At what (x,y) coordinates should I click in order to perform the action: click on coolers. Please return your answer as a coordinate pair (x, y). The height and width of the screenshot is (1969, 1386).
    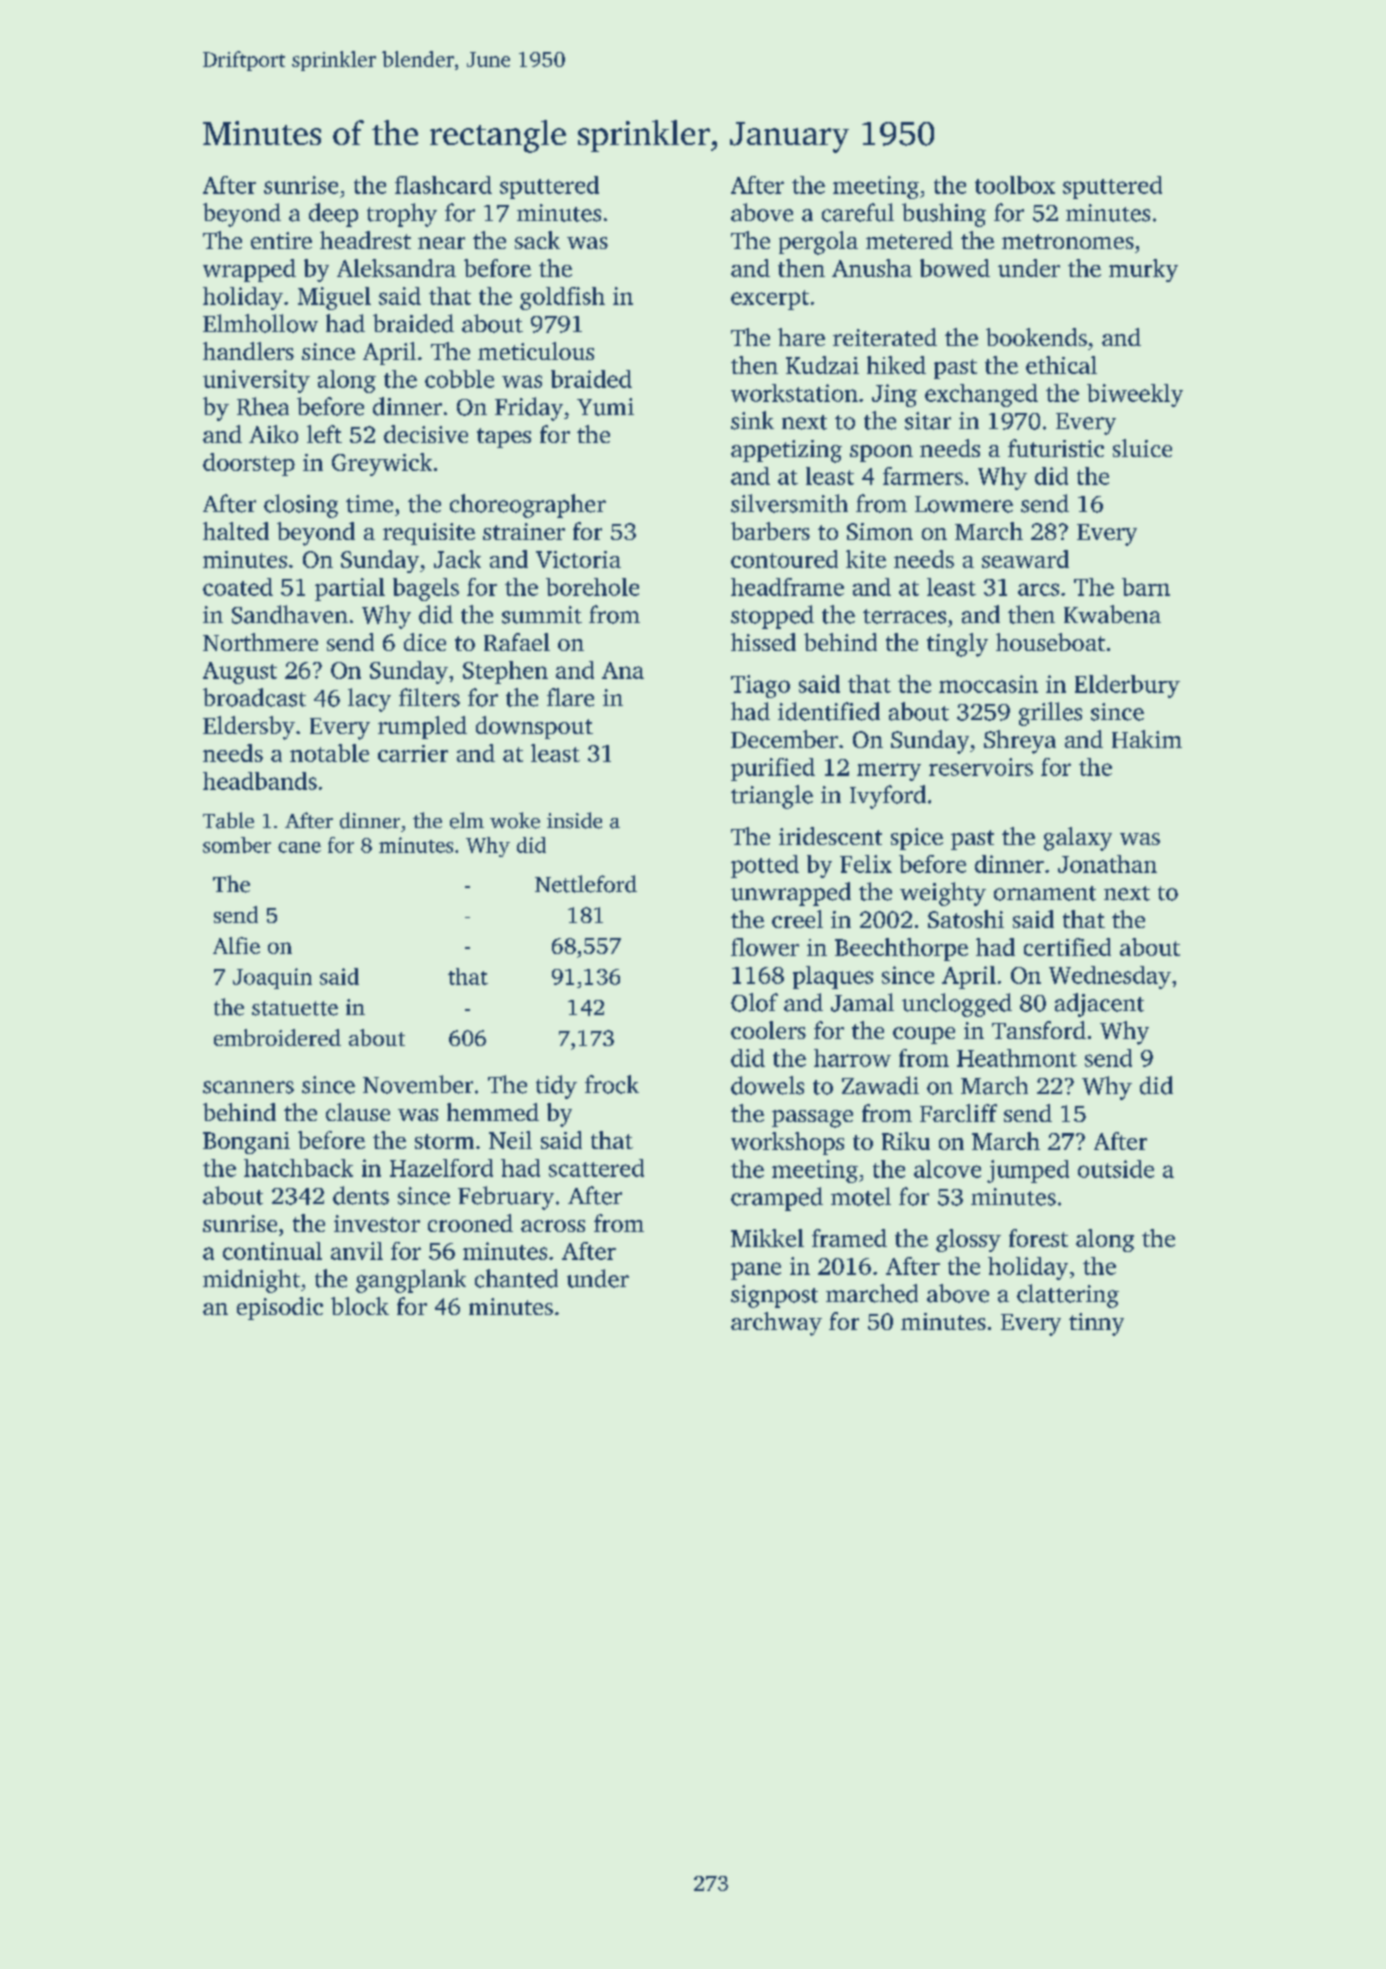
    Looking at the image, I should click on (768, 1030).
